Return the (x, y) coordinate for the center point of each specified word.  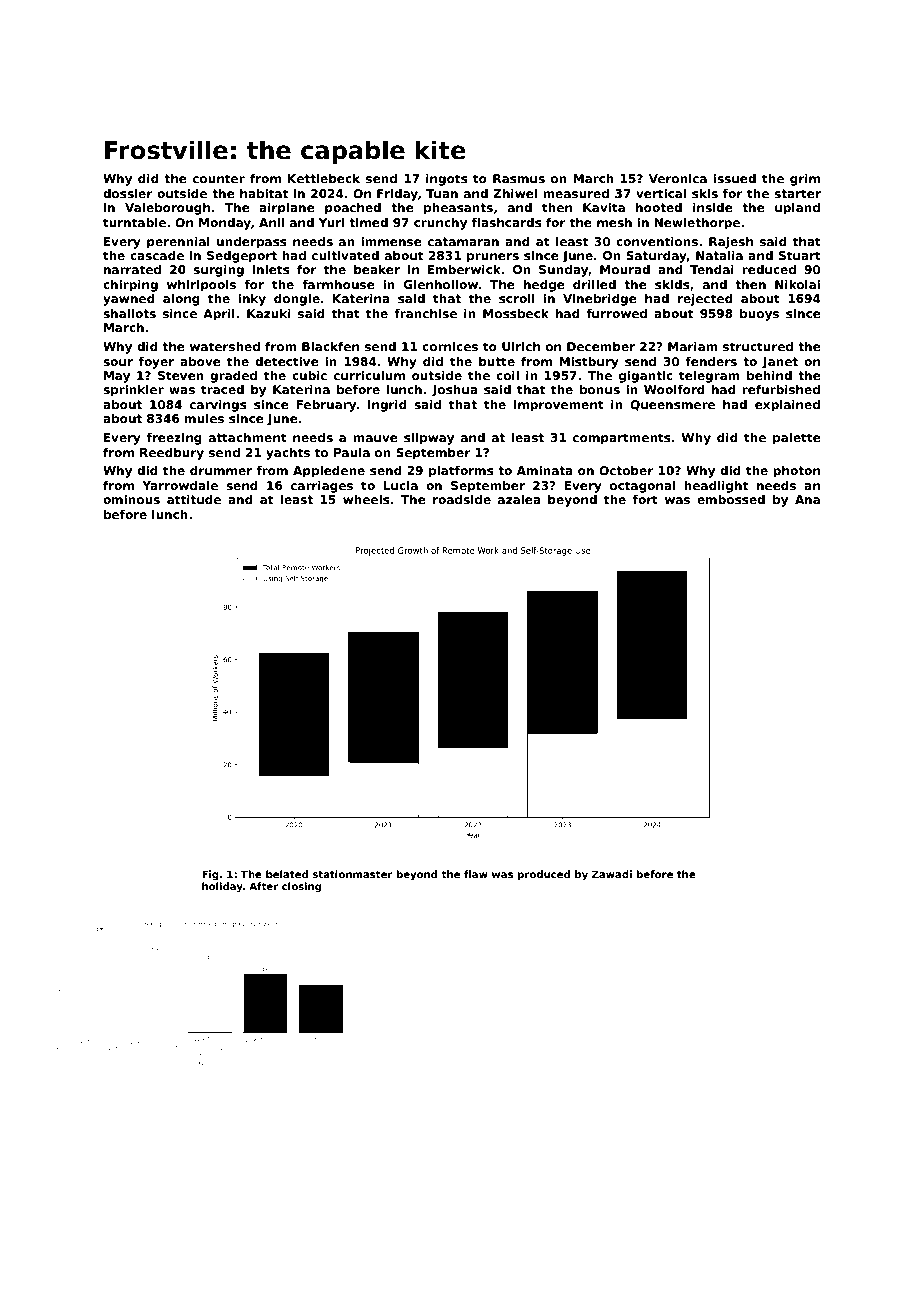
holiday (222, 887)
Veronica (678, 178)
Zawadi (612, 874)
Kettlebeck (324, 178)
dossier (128, 193)
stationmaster (353, 874)
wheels (366, 499)
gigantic (646, 376)
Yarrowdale (180, 485)
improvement (559, 406)
